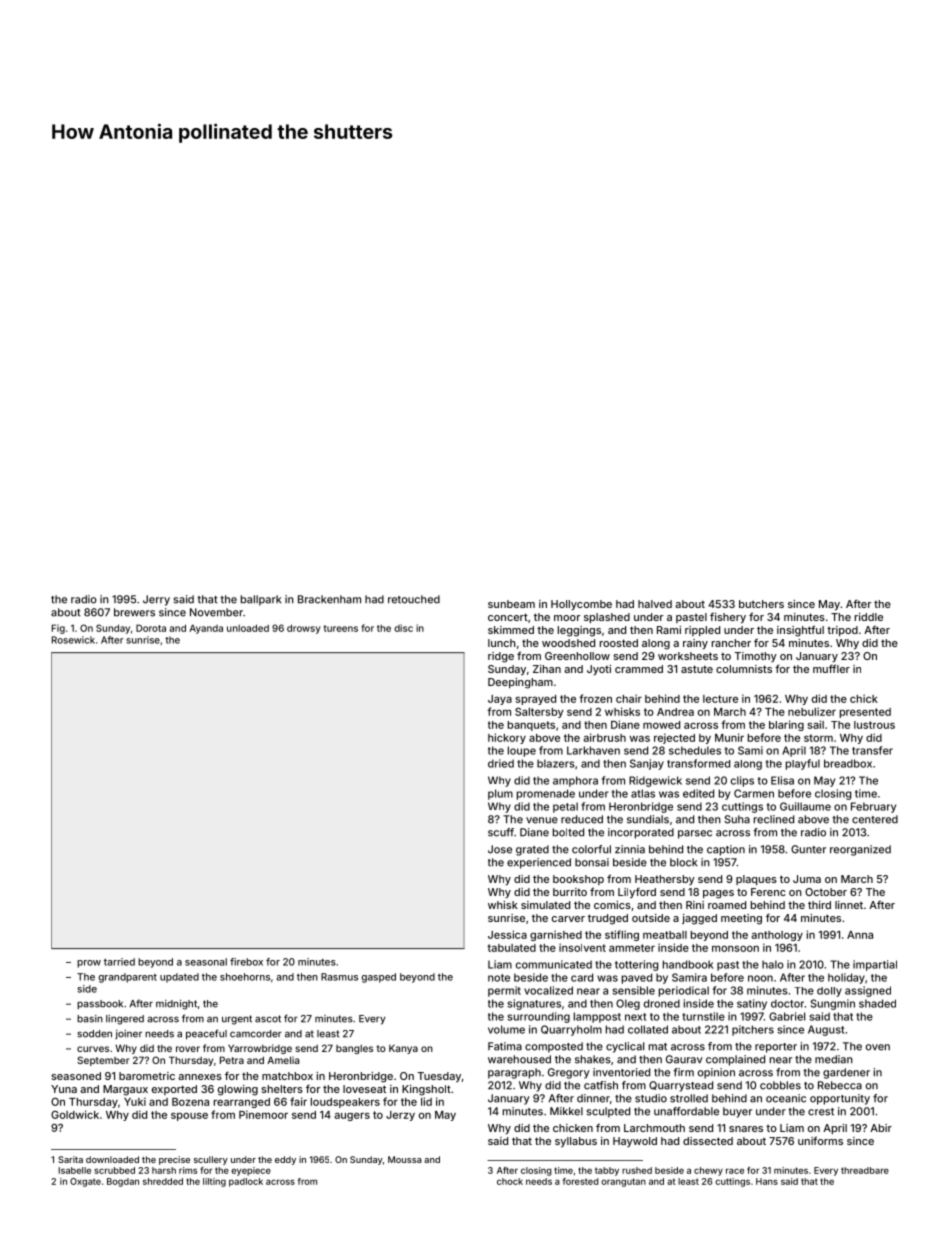 The height and width of the document is (1233, 952). What do you see at coordinates (75, 1114) in the document?
I see `Goldwick` at bounding box center [75, 1114].
